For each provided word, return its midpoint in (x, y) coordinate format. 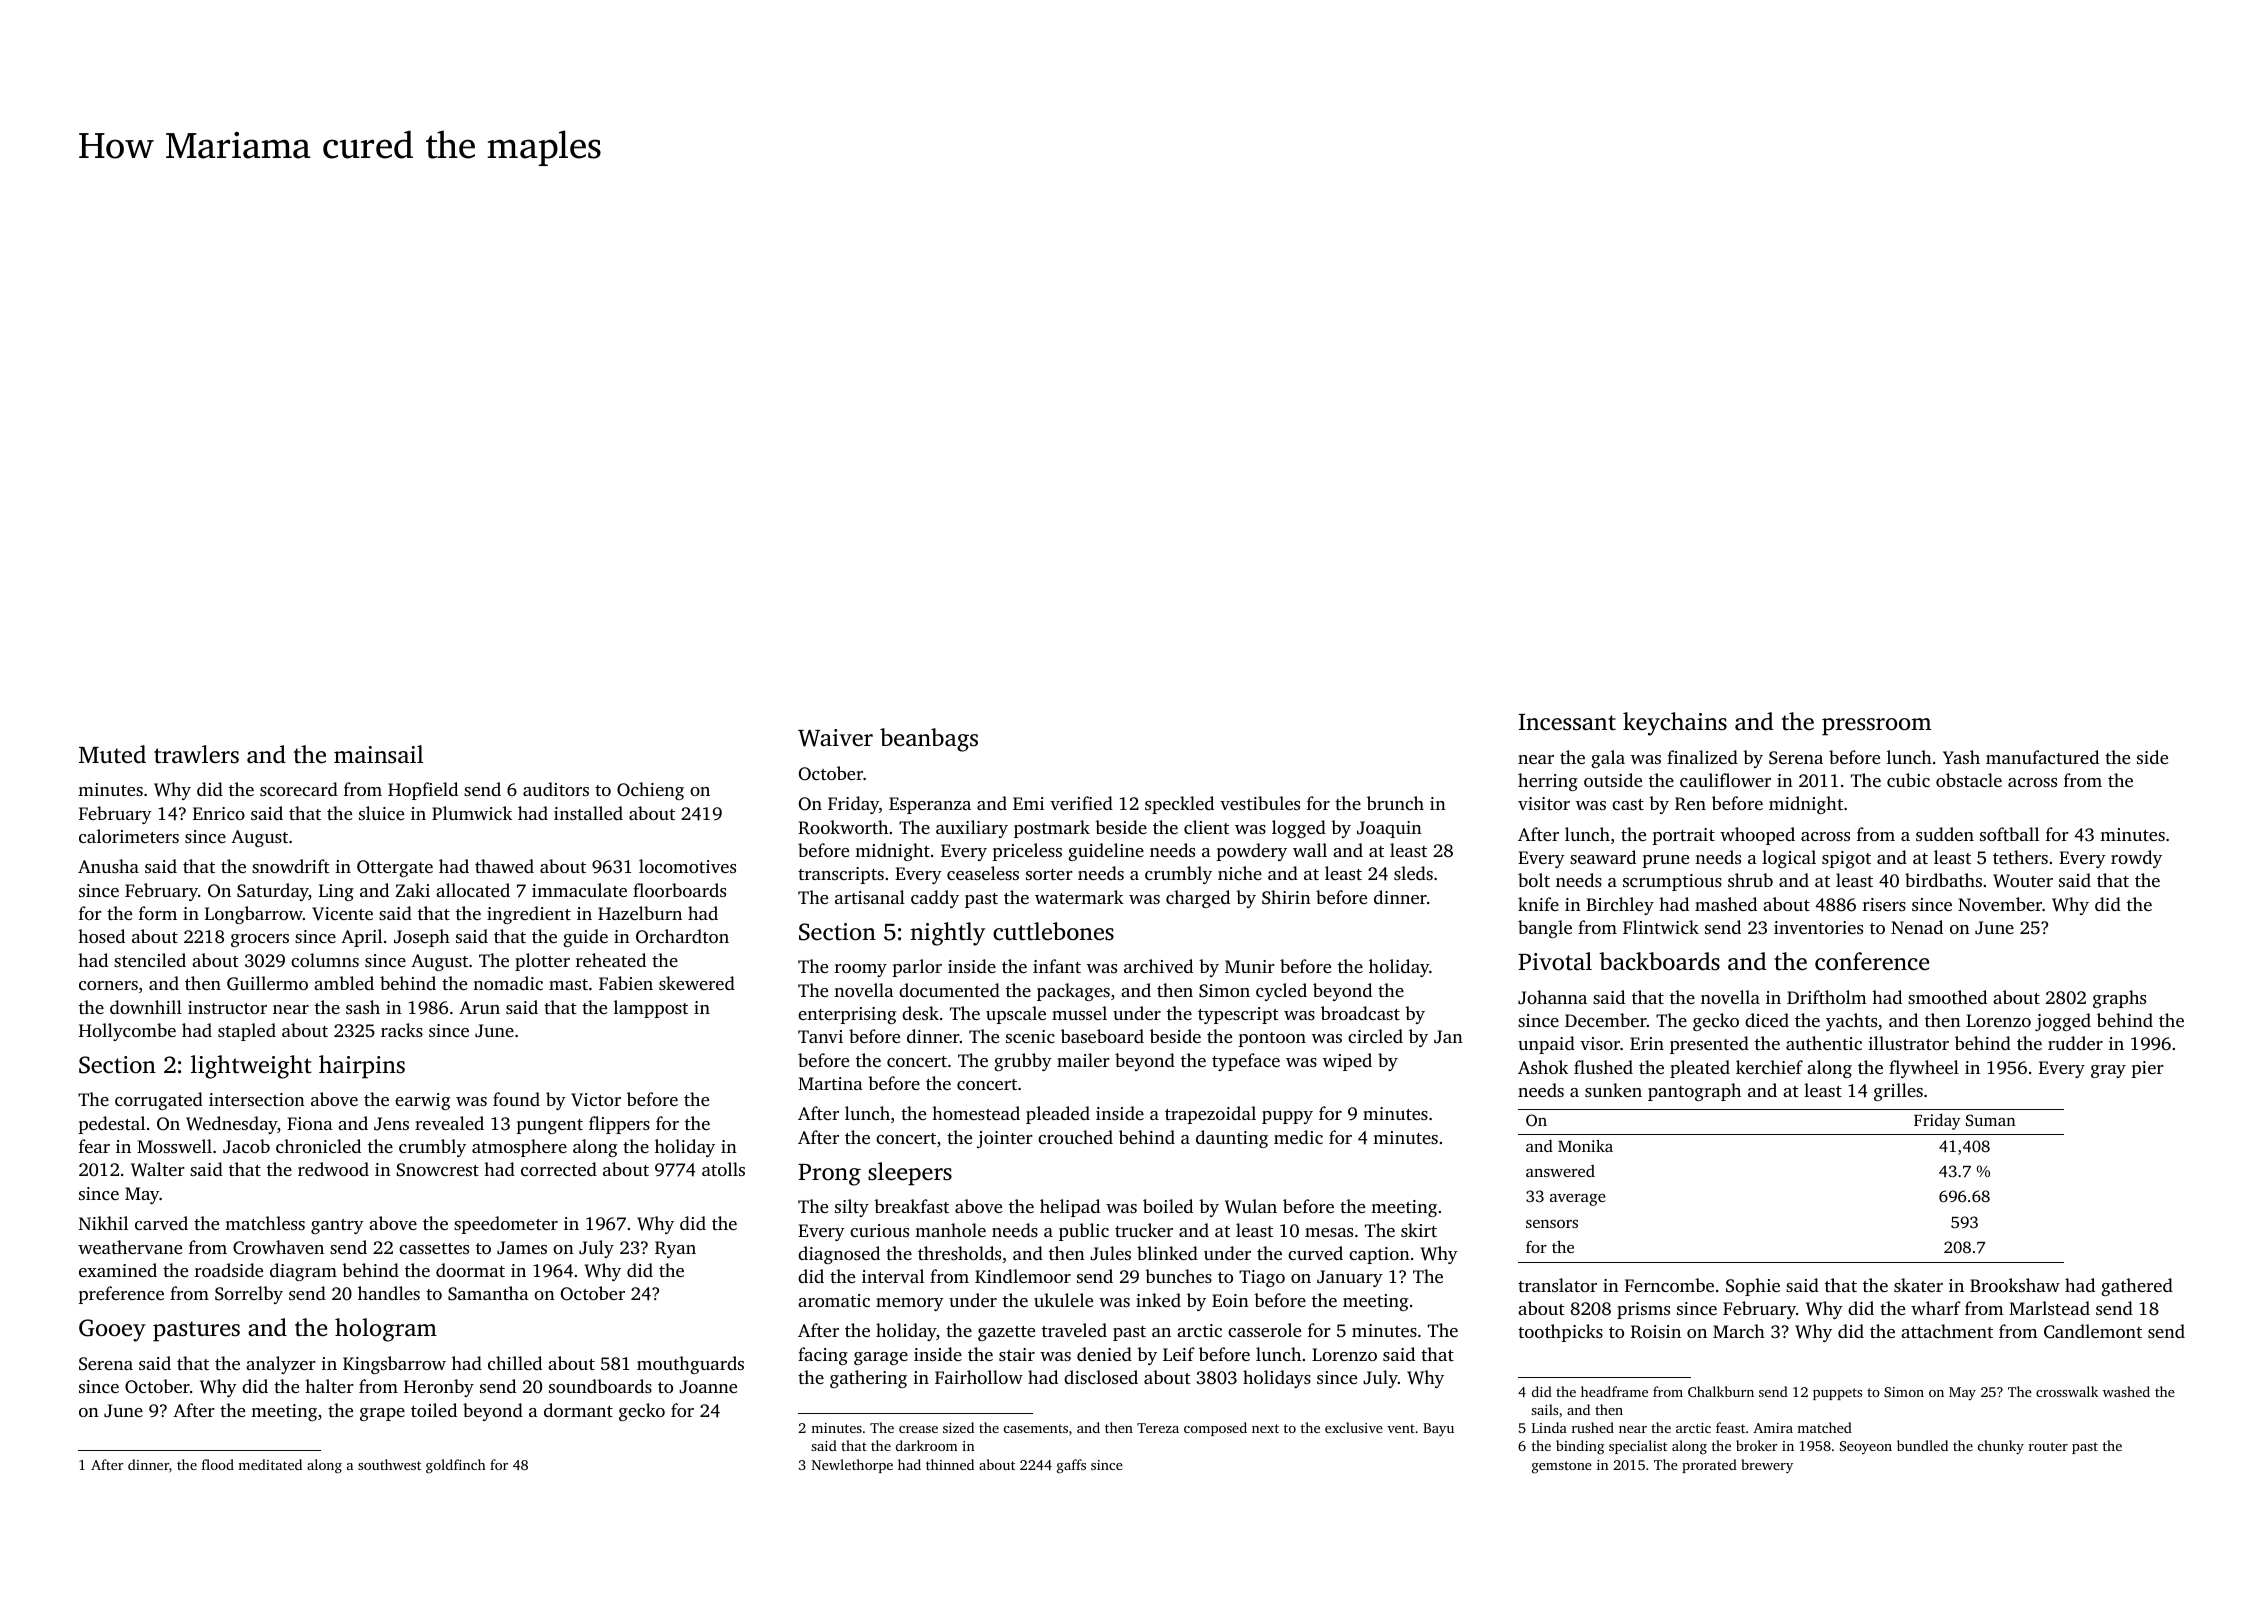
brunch (1395, 803)
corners (108, 985)
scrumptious (1672, 882)
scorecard (299, 789)
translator (1557, 1285)
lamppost (651, 1009)
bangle (1545, 929)
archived (1158, 966)
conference (1872, 961)
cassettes (434, 1248)
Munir (1250, 966)
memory (910, 1304)
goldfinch (456, 1466)
